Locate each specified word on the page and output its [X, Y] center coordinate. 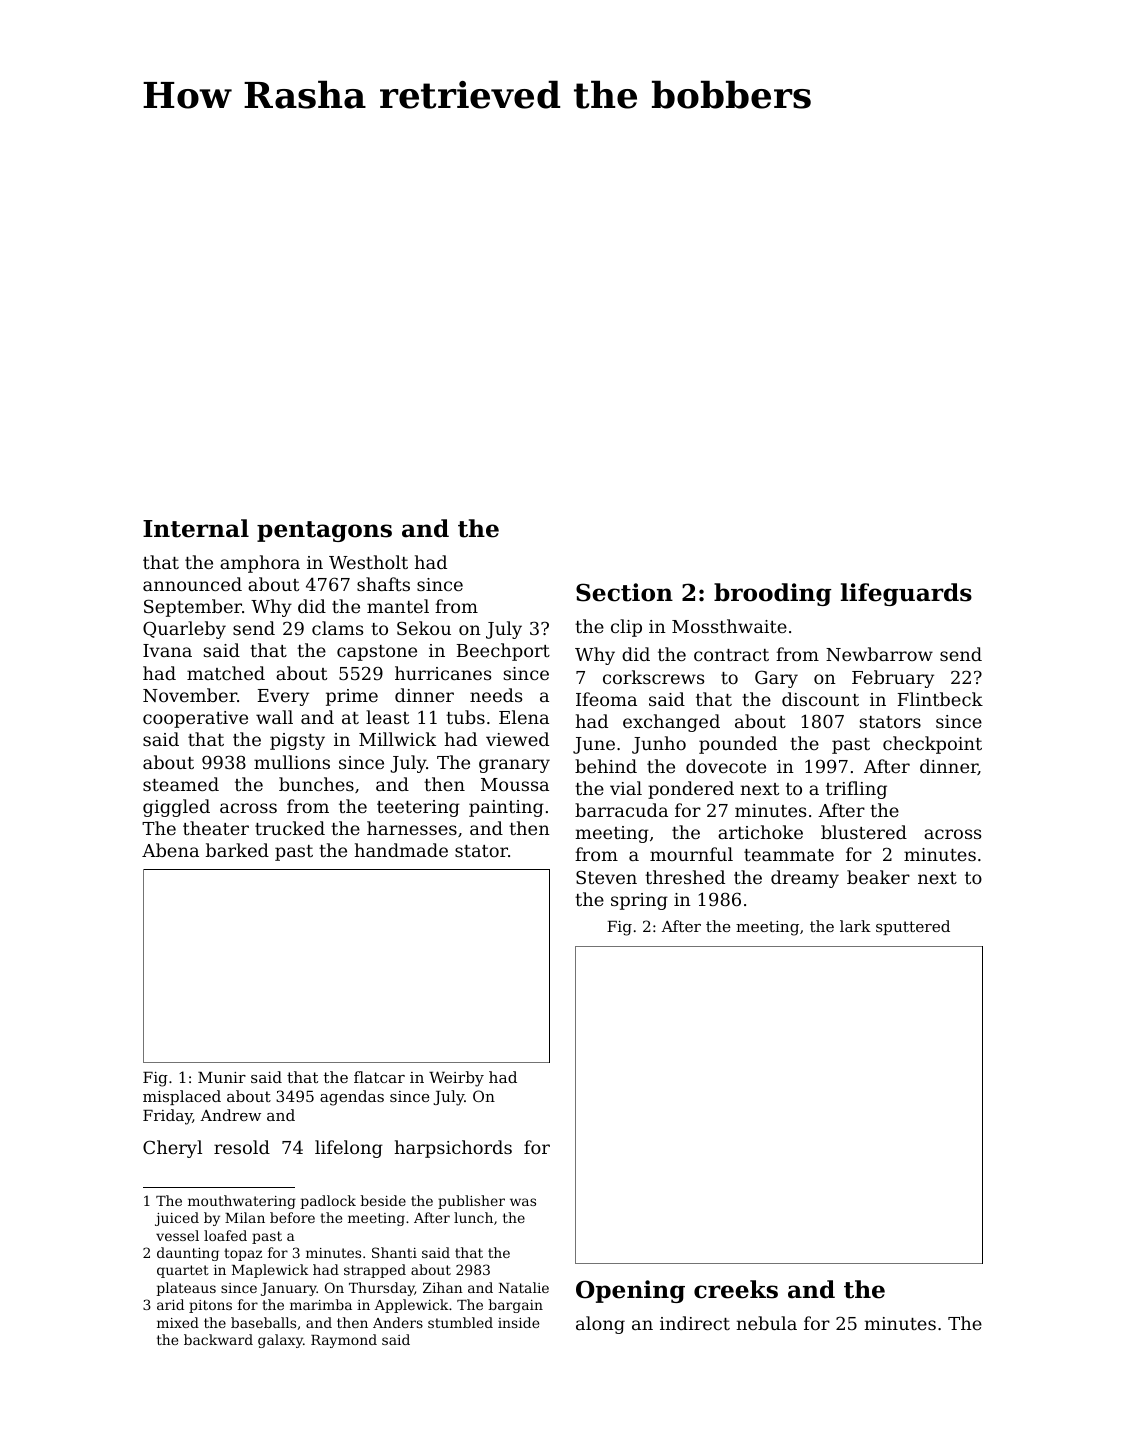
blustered [864, 832]
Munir [222, 1077]
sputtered [913, 927]
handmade [401, 850]
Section [624, 592]
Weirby [456, 1079]
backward [218, 1339]
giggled [176, 808]
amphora [260, 564]
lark [855, 926]
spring [639, 901]
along [600, 1325]
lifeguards [906, 594]
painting [506, 808]
